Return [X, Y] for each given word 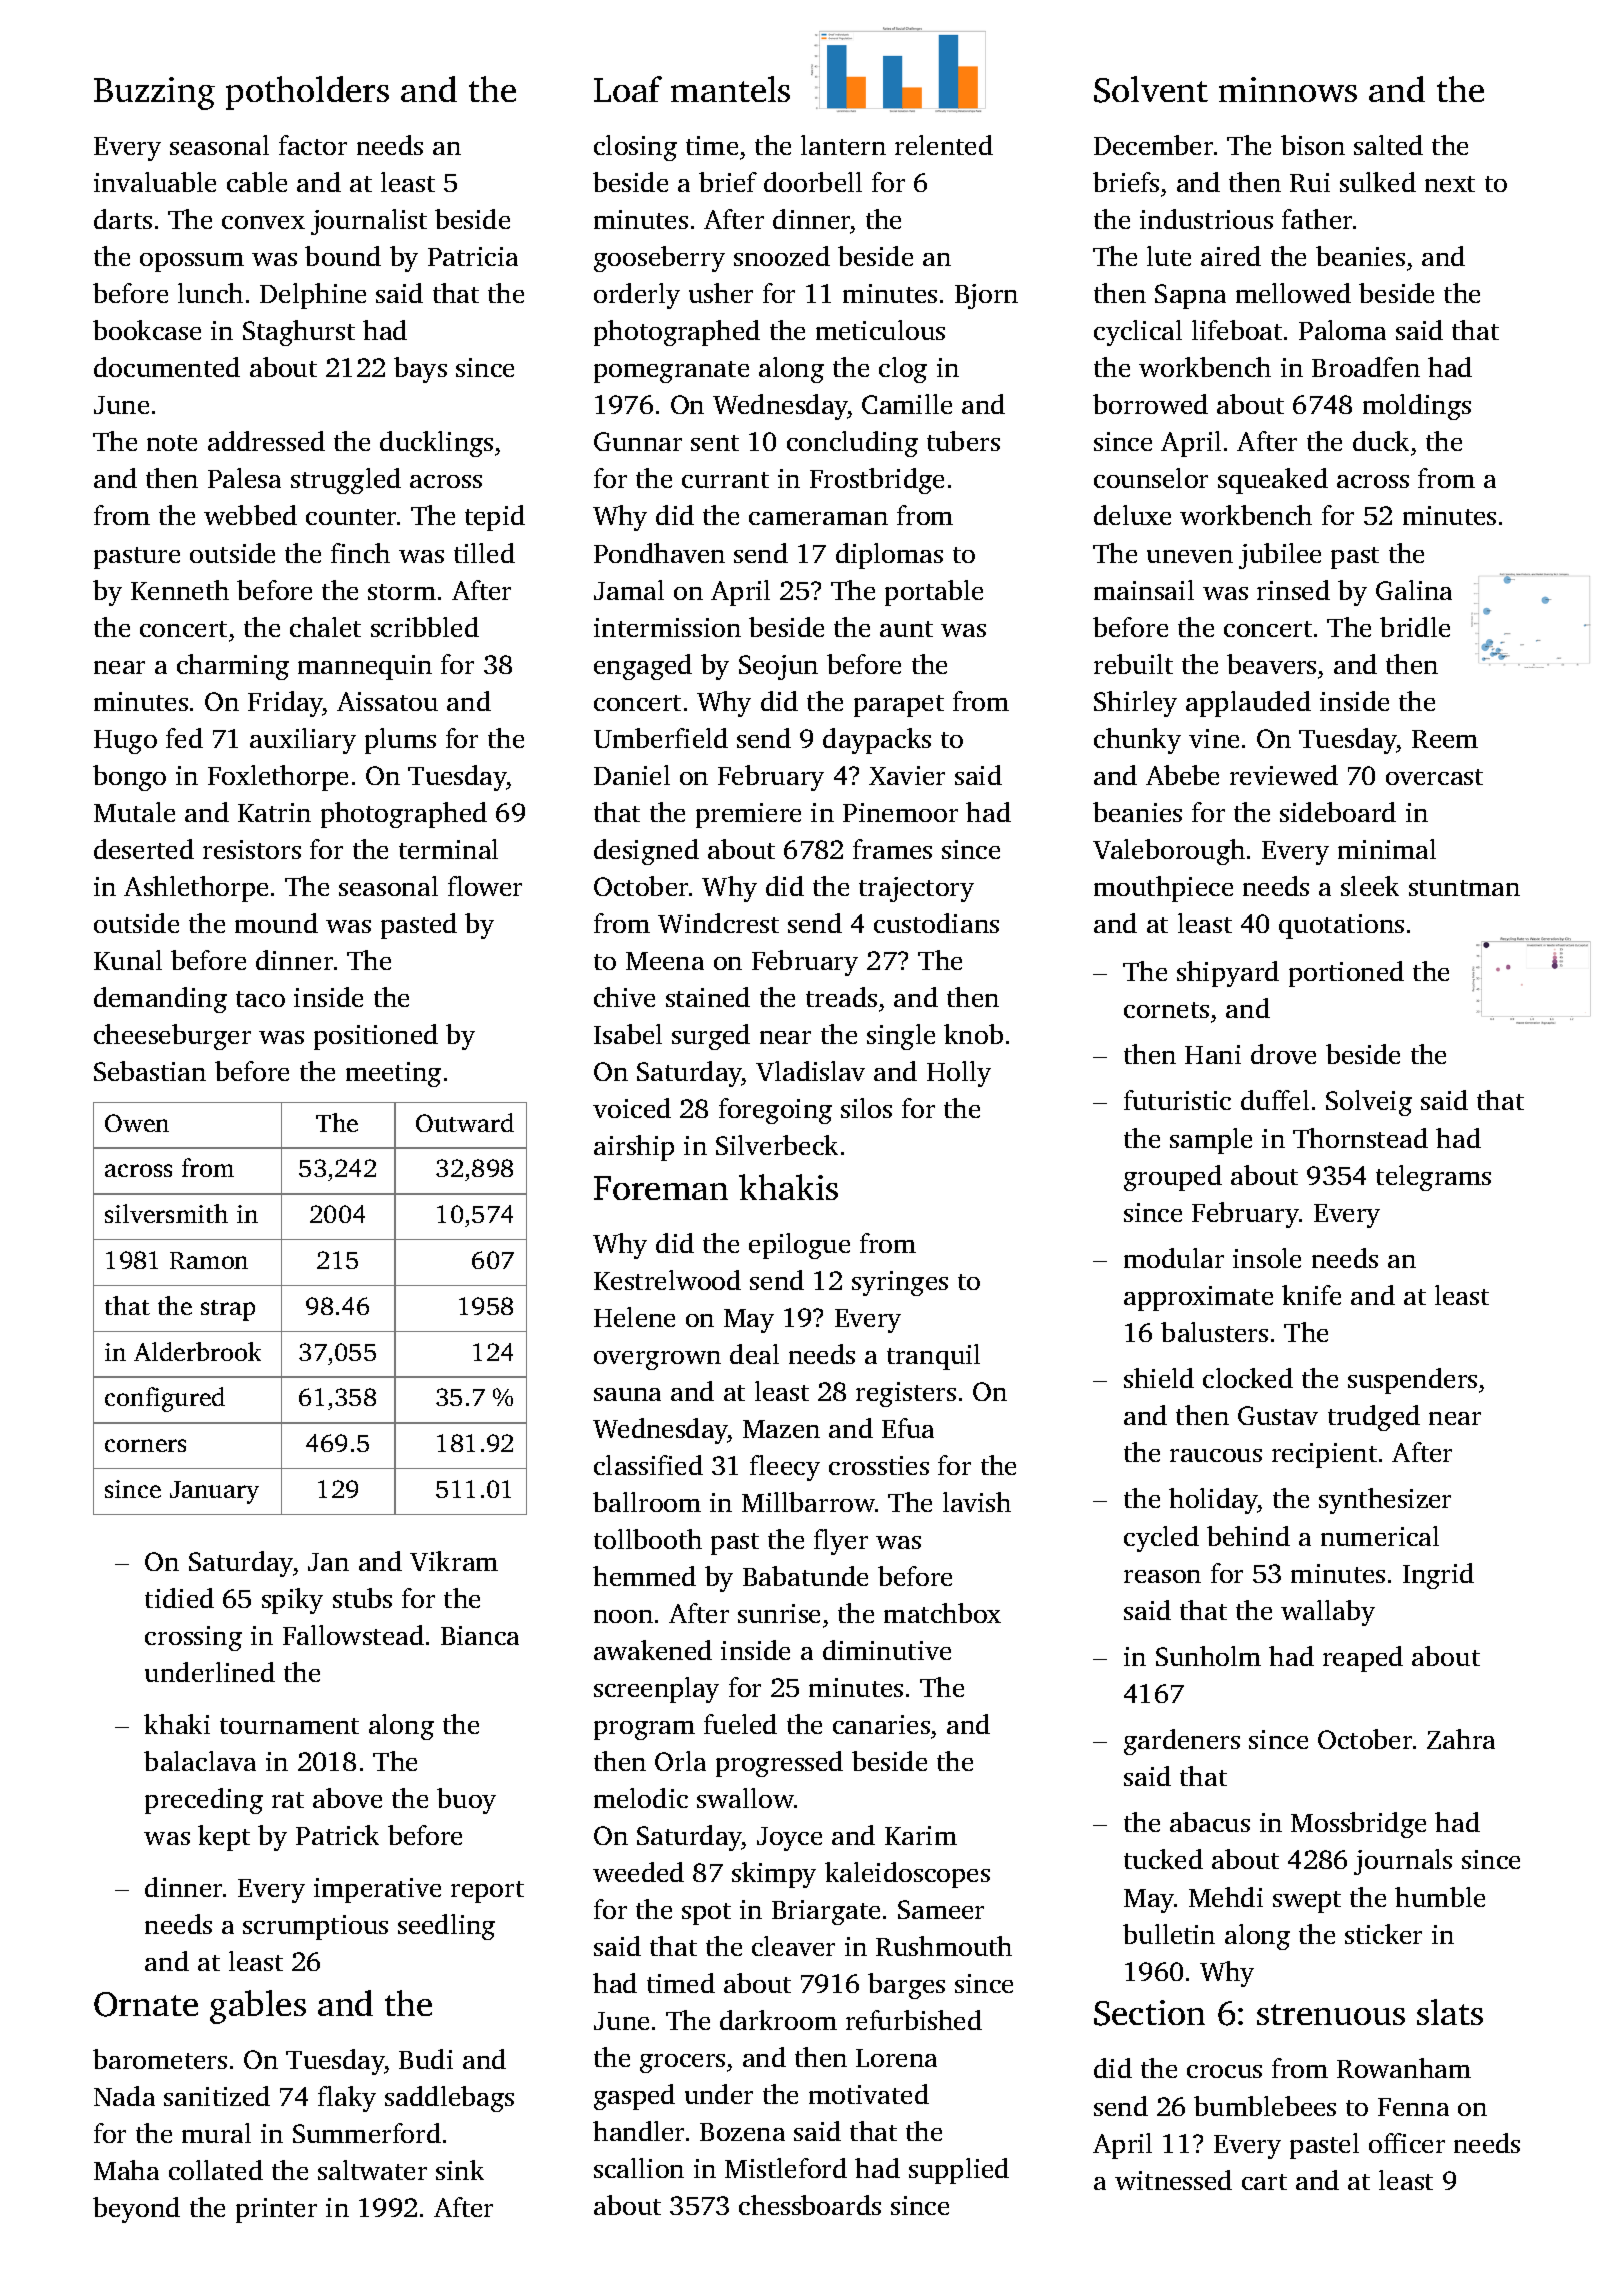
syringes [900, 1283]
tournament [289, 1726]
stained [708, 997]
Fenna [1413, 2107]
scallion [639, 2168]
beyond [136, 2210]
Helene [634, 1317]
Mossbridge [1358, 1825]
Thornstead [1360, 1138]
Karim [921, 1835]
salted [1388, 145]
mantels [730, 89]
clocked [1248, 1378]
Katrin [274, 812]
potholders [307, 93]
